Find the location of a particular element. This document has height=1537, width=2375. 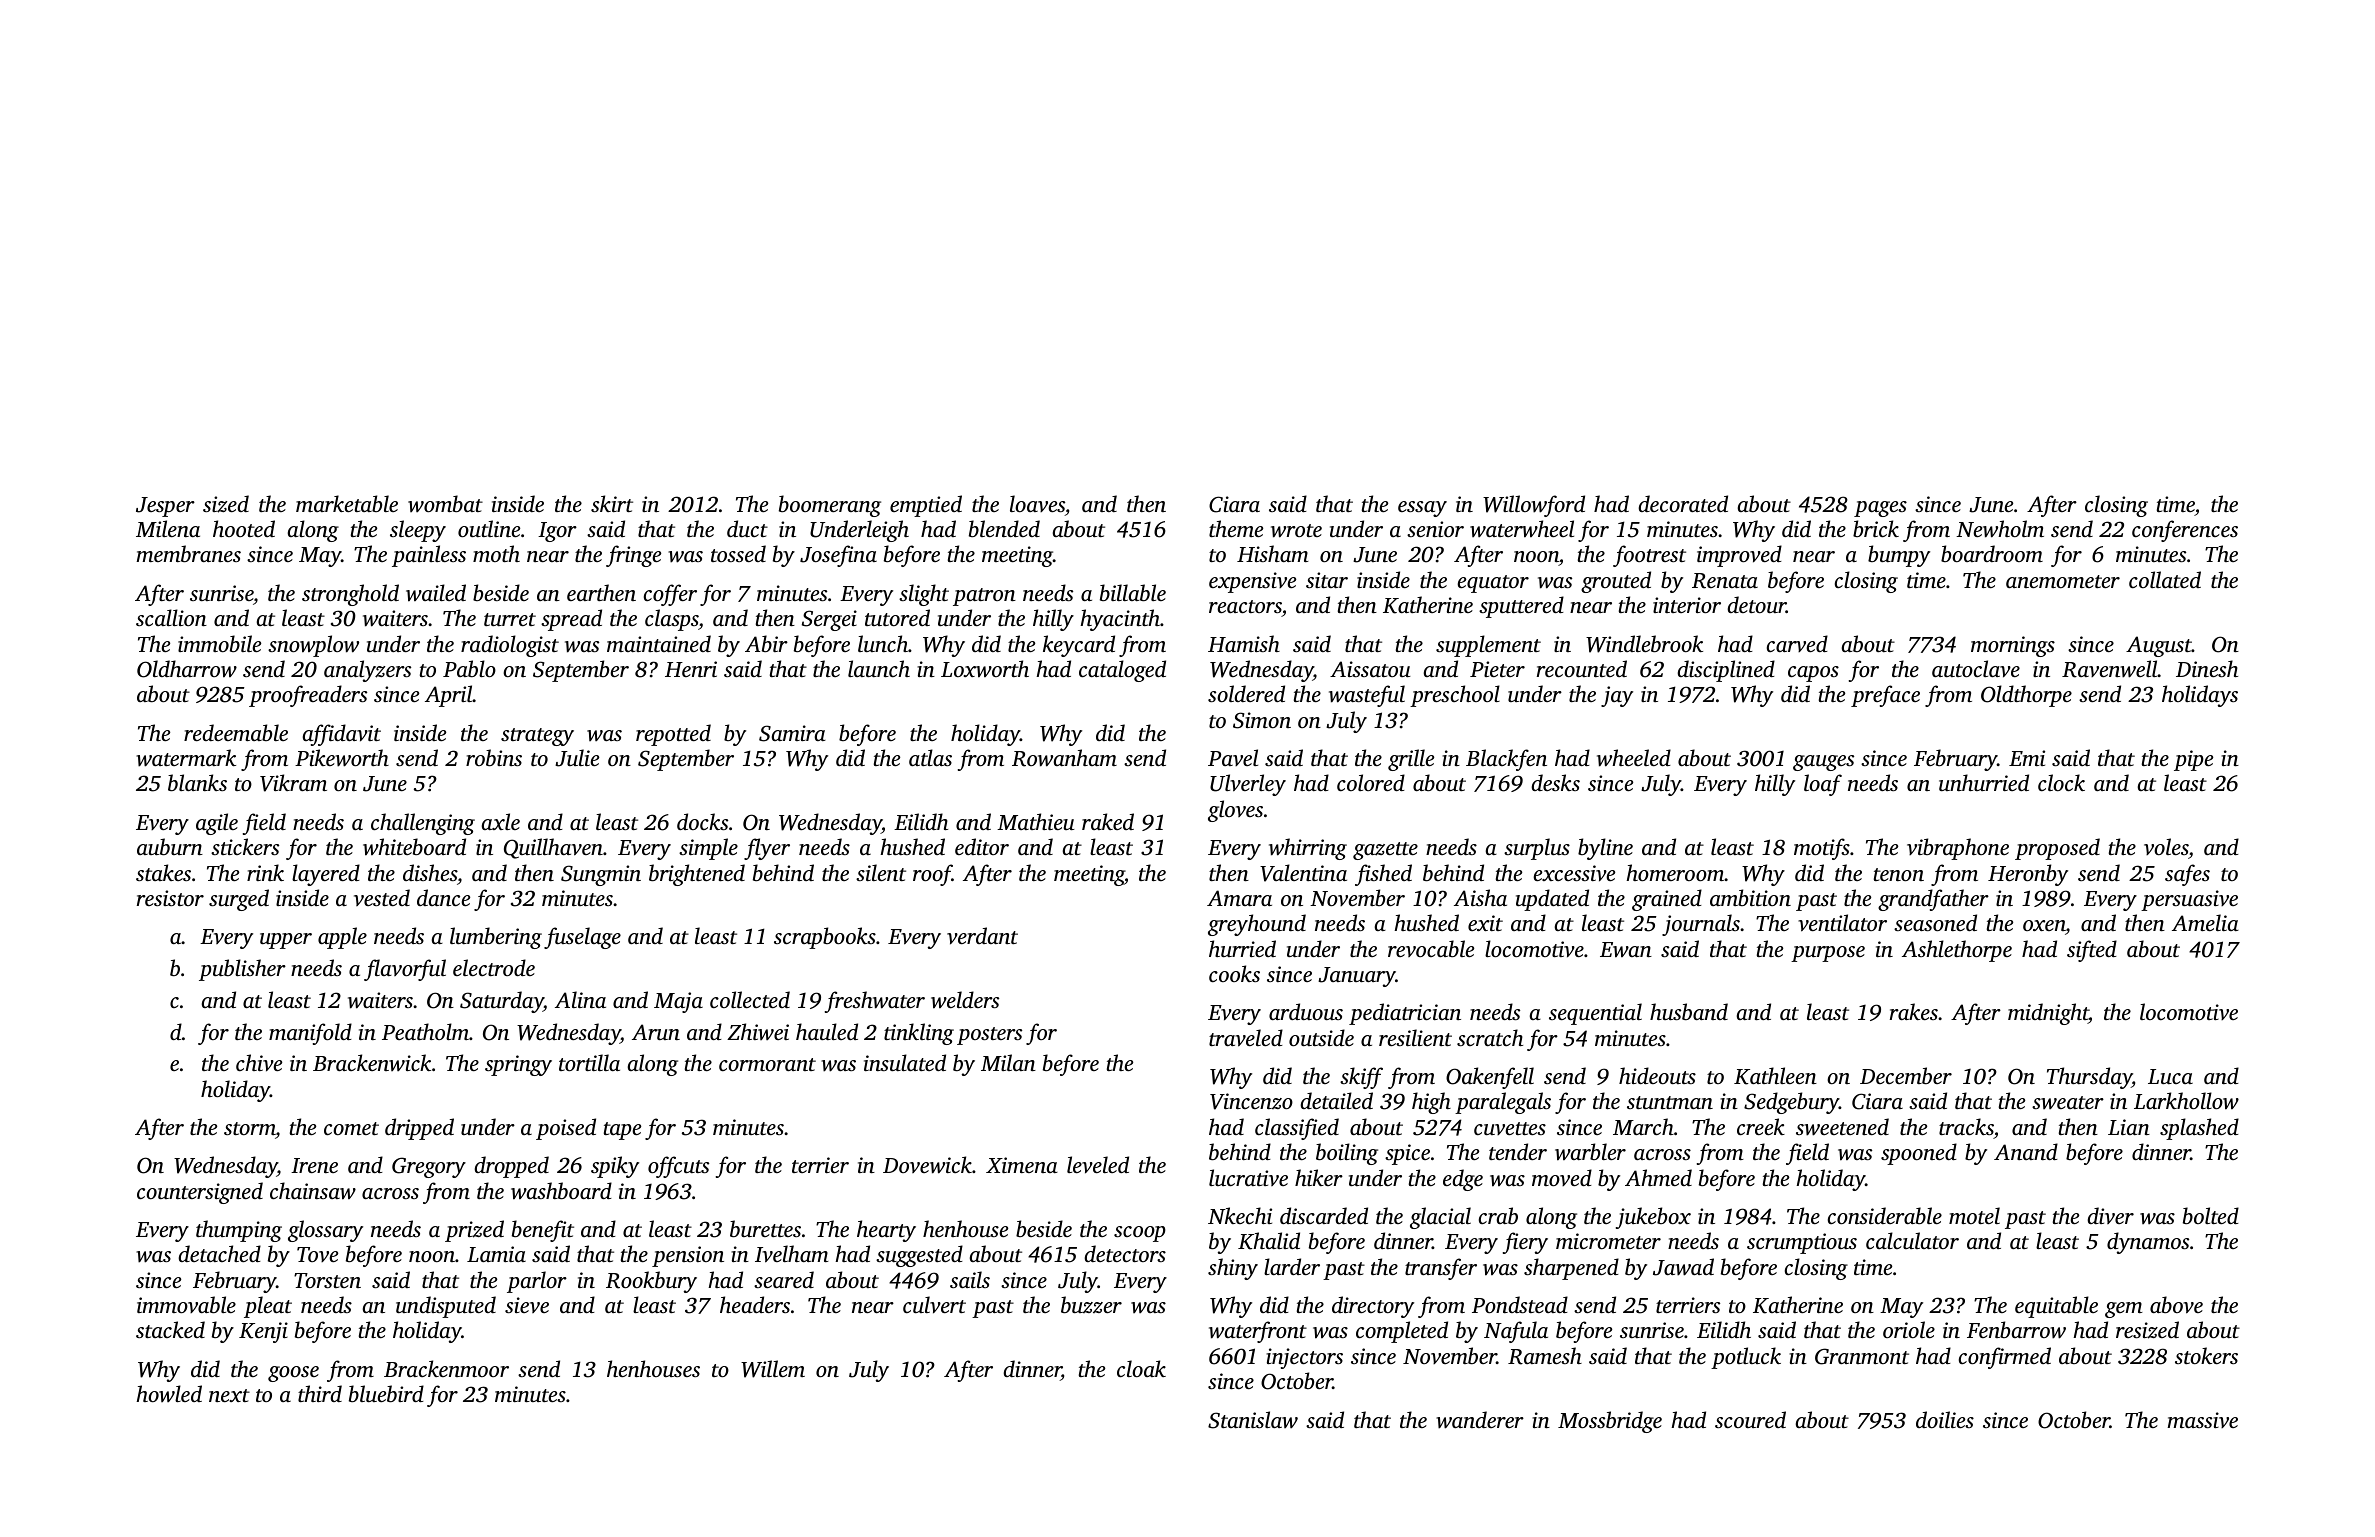

stacked is located at coordinates (170, 1329).
